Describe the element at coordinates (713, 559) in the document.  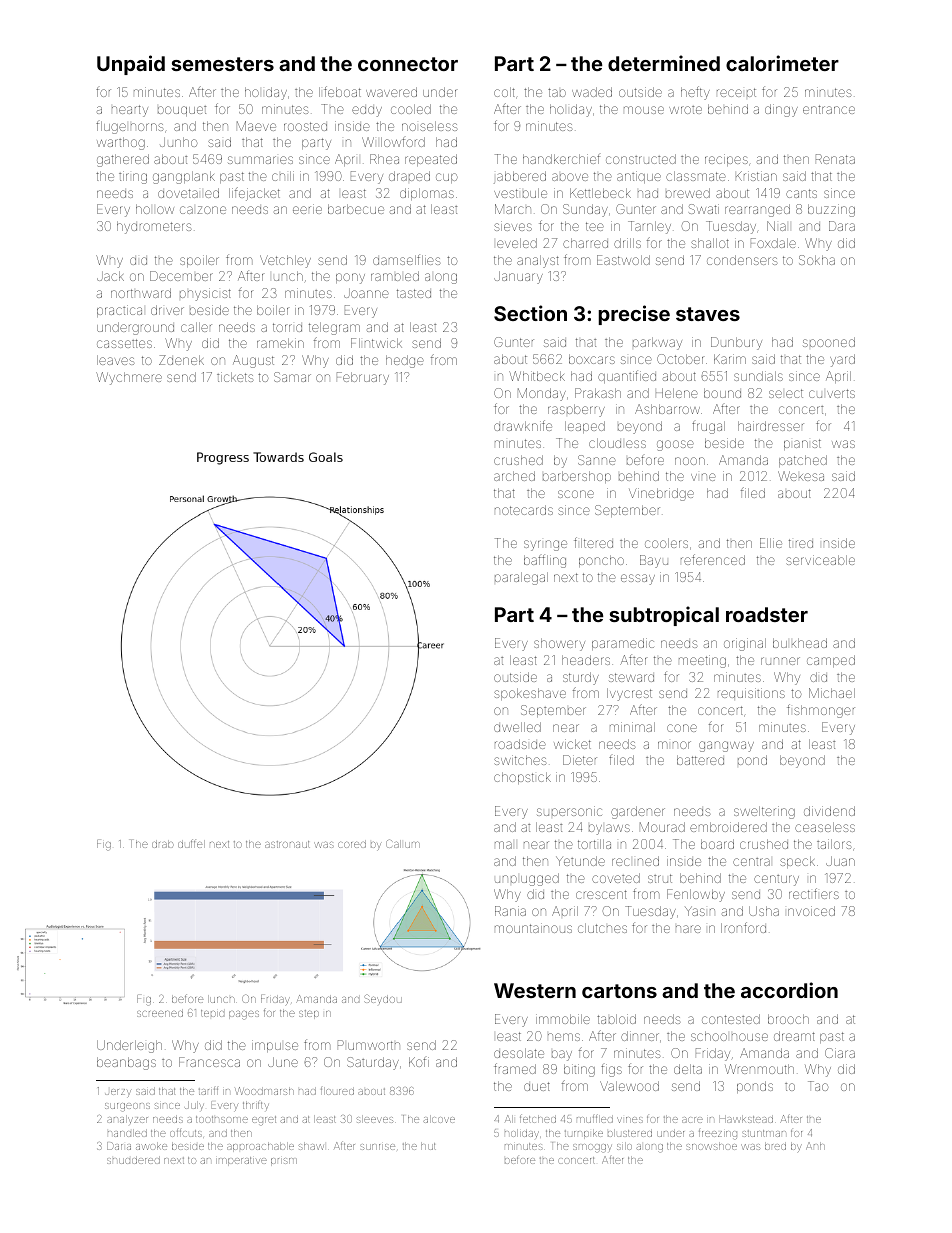
I see `referenced` at that location.
